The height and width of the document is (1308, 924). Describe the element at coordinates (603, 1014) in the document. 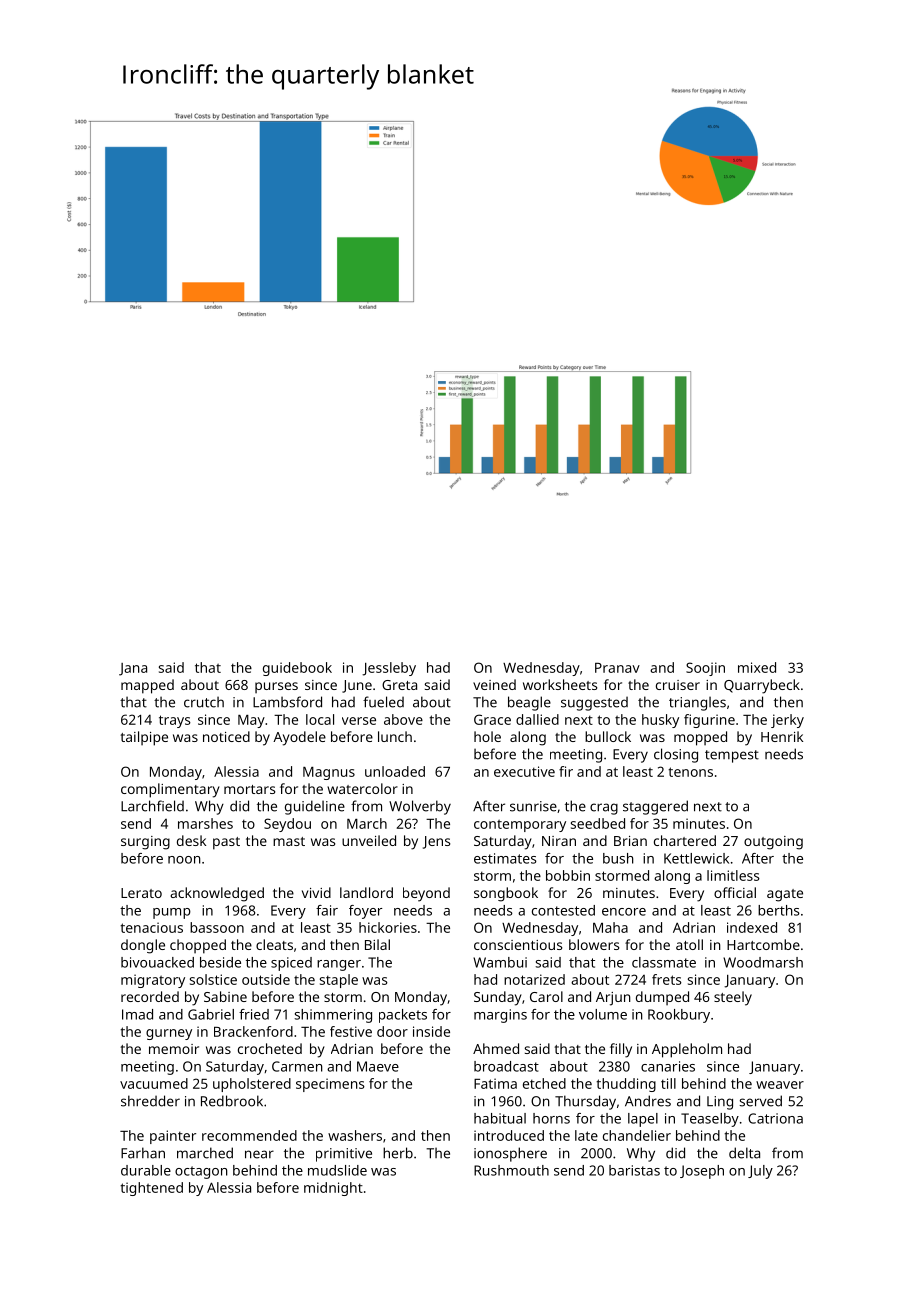

I see `volume` at that location.
